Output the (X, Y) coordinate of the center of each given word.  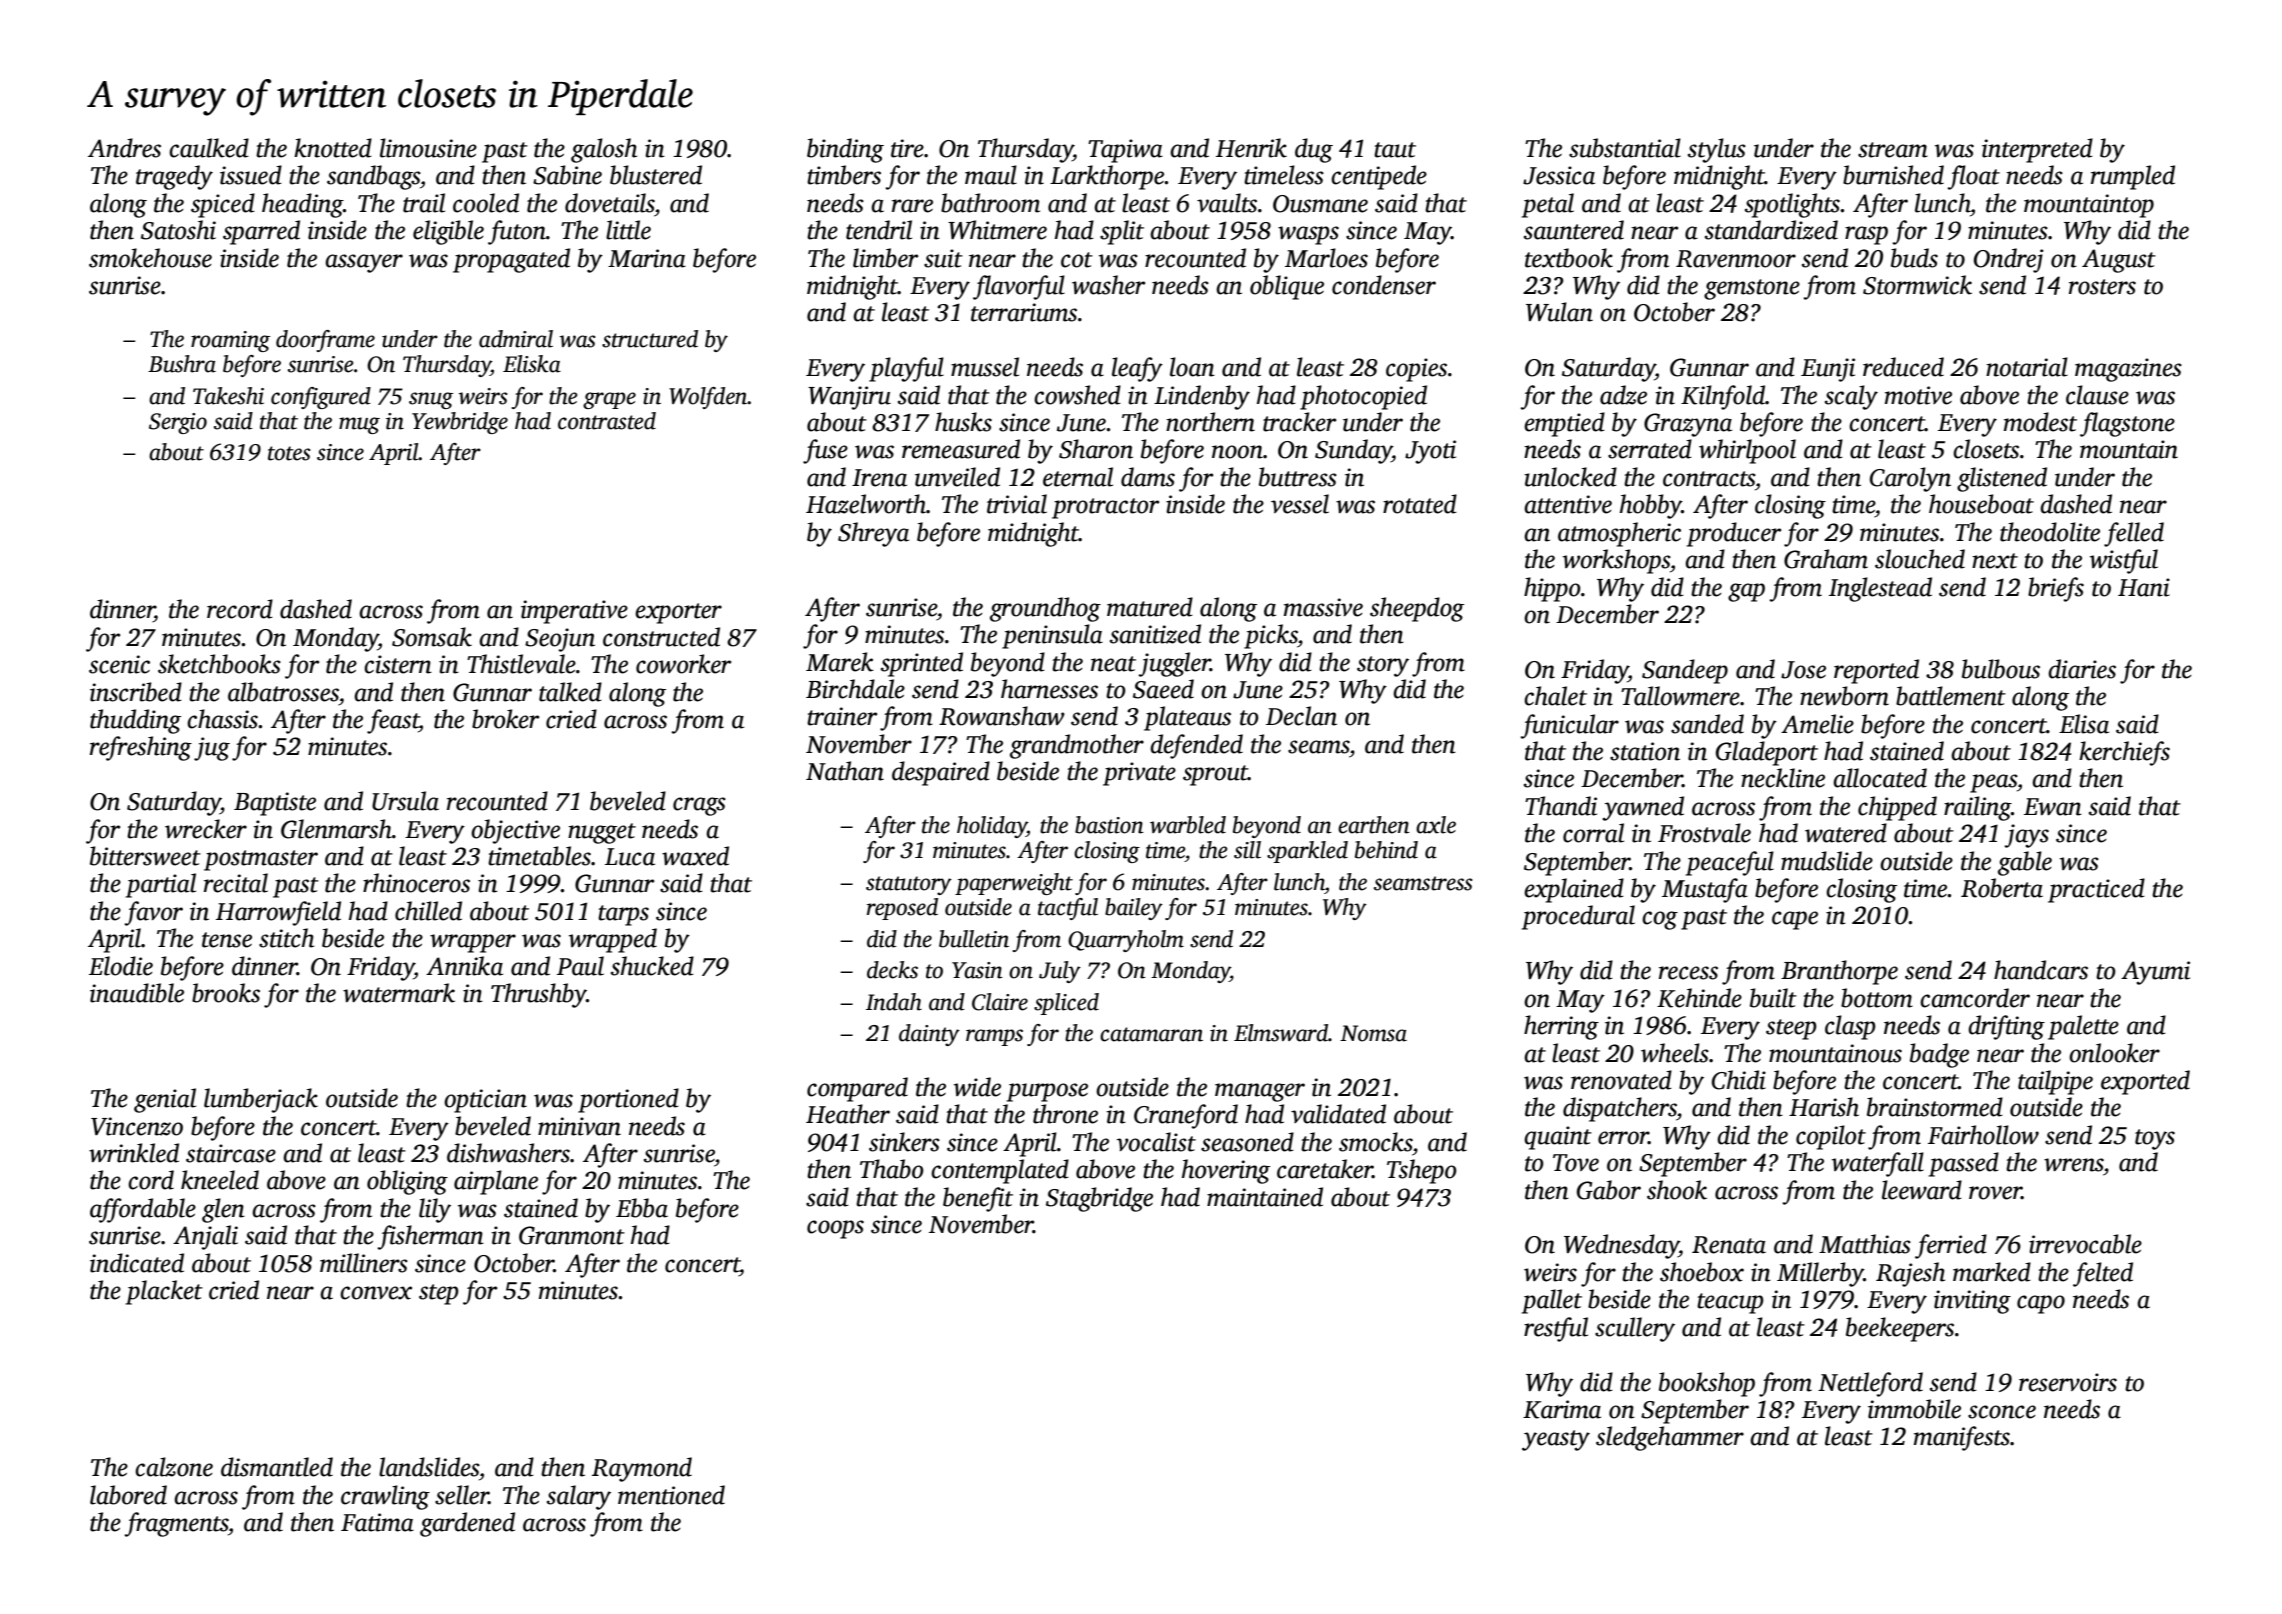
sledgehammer (1670, 1438)
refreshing (141, 748)
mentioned (671, 1495)
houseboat (1981, 504)
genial (165, 1100)
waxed (695, 856)
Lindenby (1202, 397)
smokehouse (150, 258)
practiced (2096, 890)
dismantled (277, 1467)
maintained (1265, 1197)
